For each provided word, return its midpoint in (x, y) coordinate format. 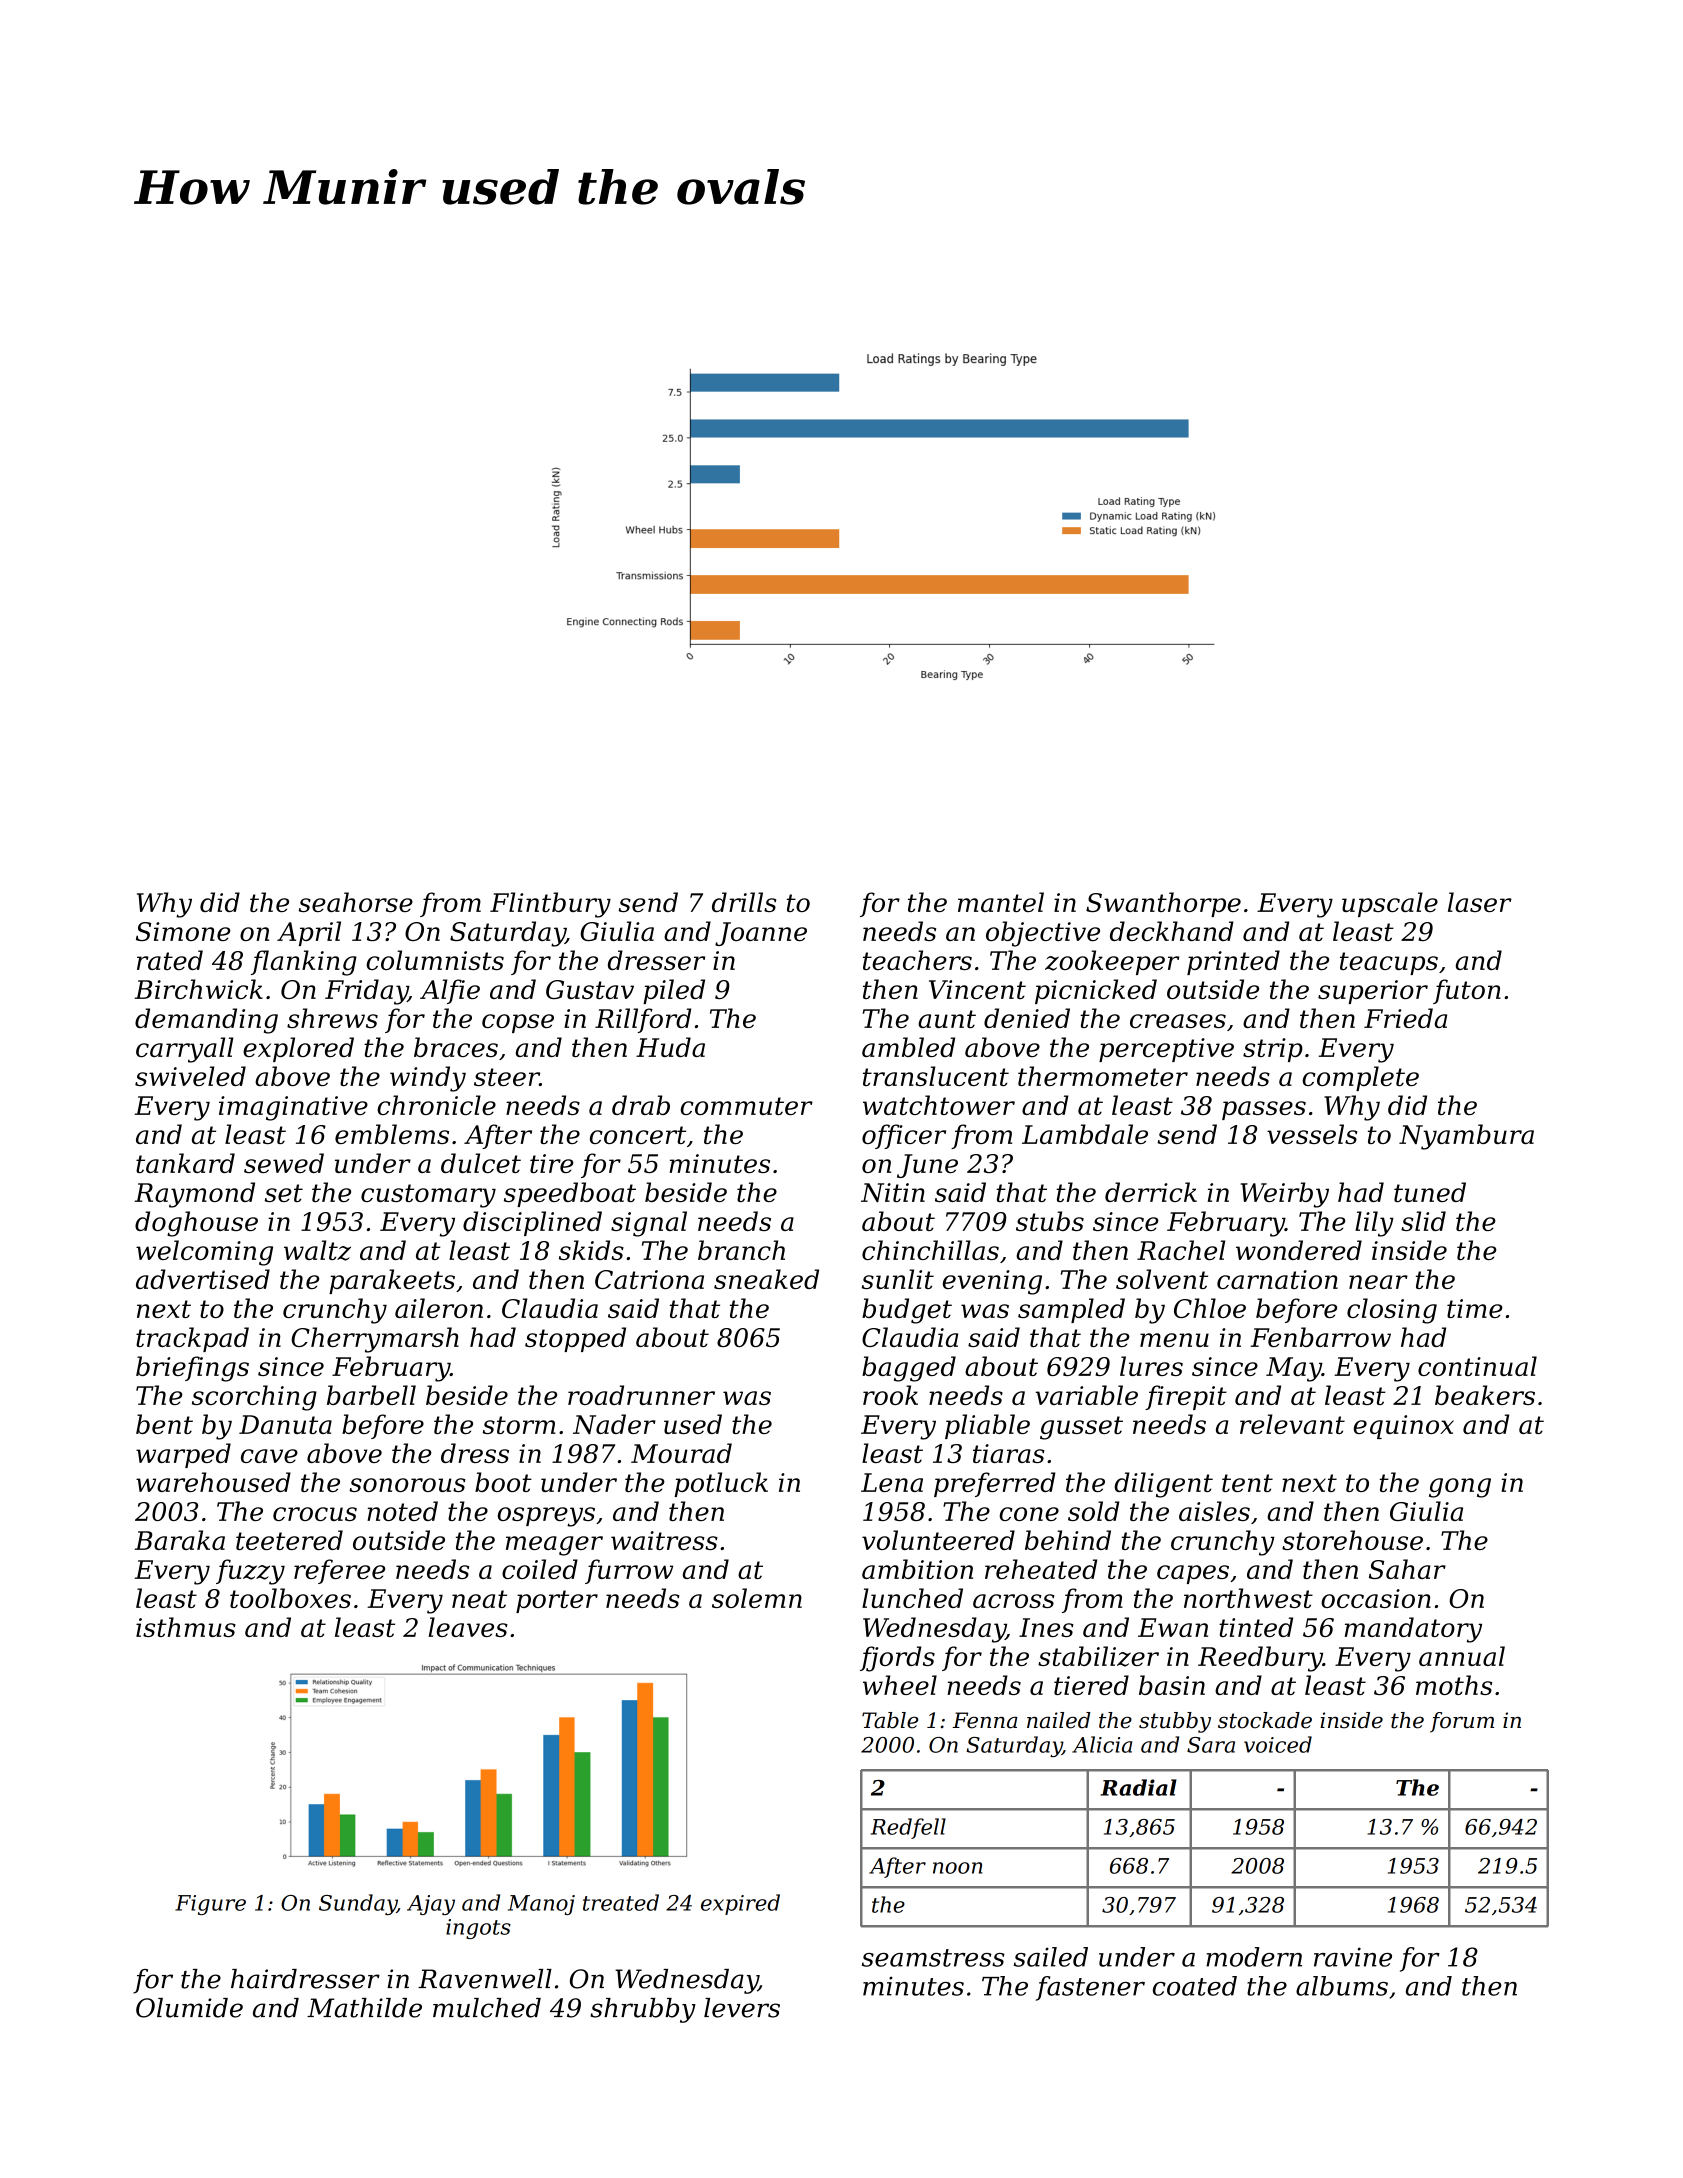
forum (1462, 1722)
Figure (210, 1905)
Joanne (761, 934)
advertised (203, 1279)
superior (1373, 992)
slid (1423, 1221)
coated (1195, 1986)
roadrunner (641, 1395)
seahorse (356, 902)
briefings (192, 1369)
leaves (468, 1627)
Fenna (985, 1720)
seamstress (933, 1958)
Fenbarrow (1321, 1337)
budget (907, 1311)
